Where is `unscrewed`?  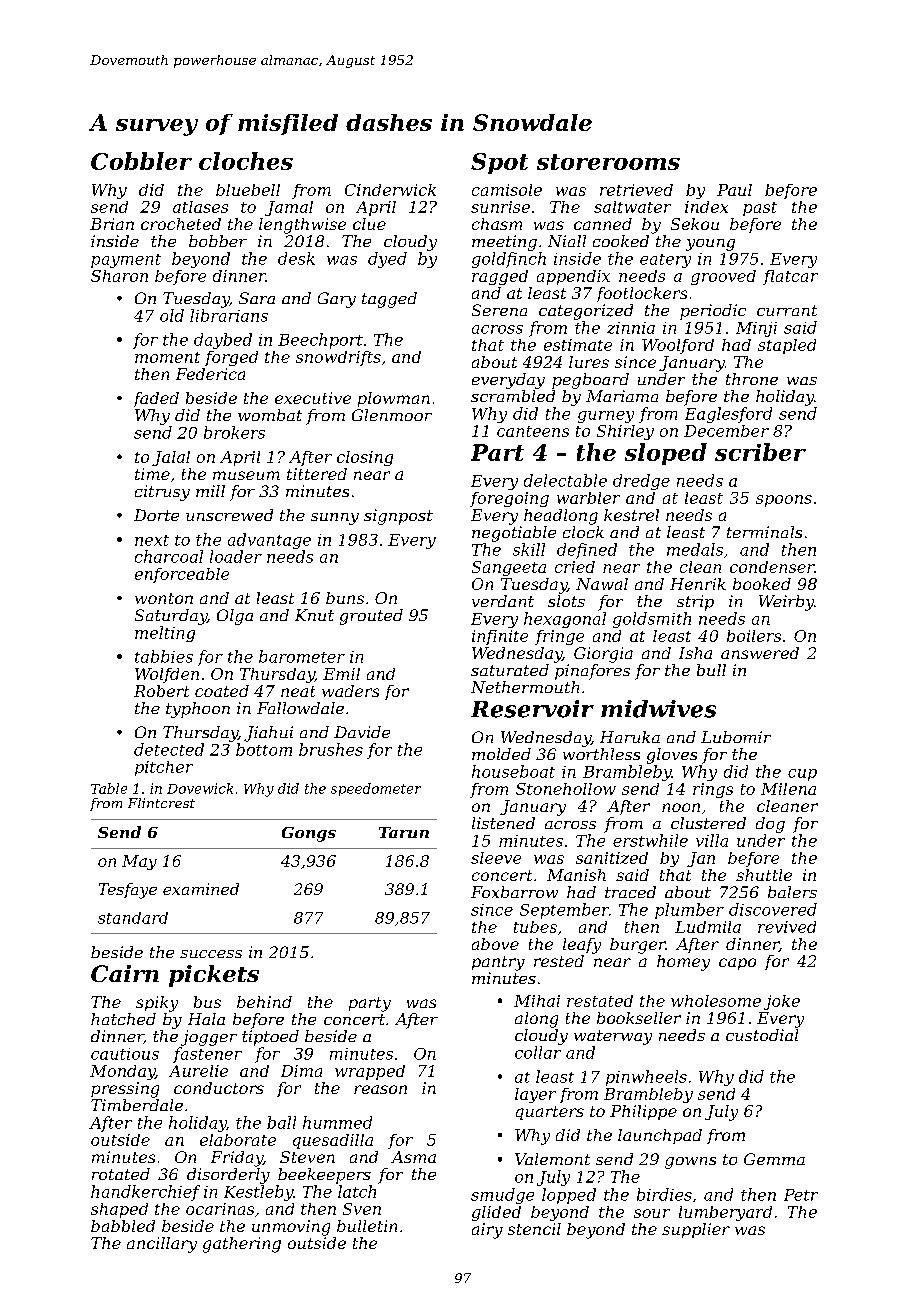 unscrewed is located at coordinates (229, 515).
